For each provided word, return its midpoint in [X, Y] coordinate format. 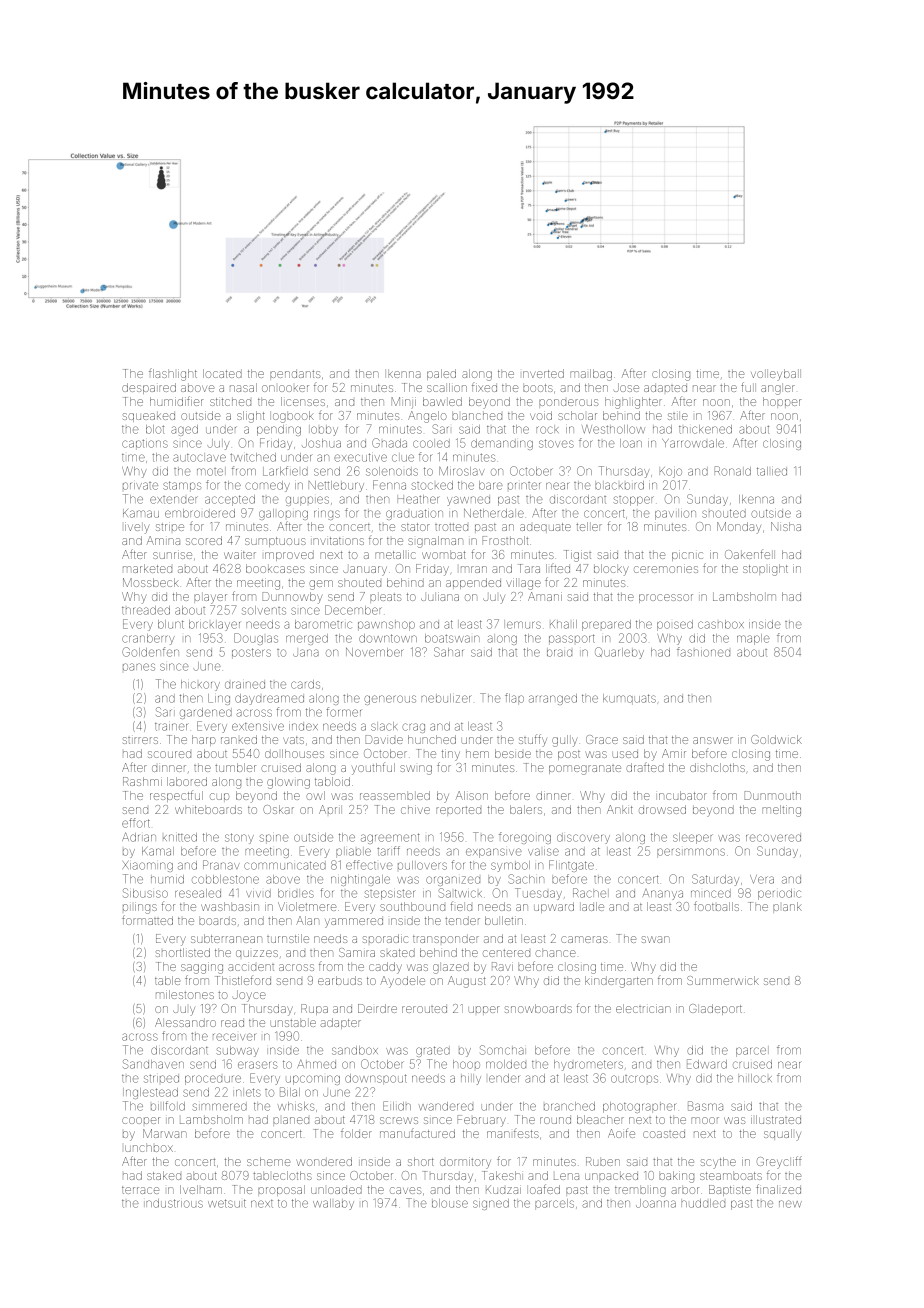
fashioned [703, 652]
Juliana [440, 596]
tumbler [235, 767]
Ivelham [201, 1189]
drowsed [662, 809]
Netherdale [494, 513]
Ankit [620, 809]
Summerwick [723, 980]
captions [145, 444]
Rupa [314, 1009]
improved [289, 556]
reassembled [395, 795]
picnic [687, 556]
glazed [451, 969]
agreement [390, 838]
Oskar [278, 809]
